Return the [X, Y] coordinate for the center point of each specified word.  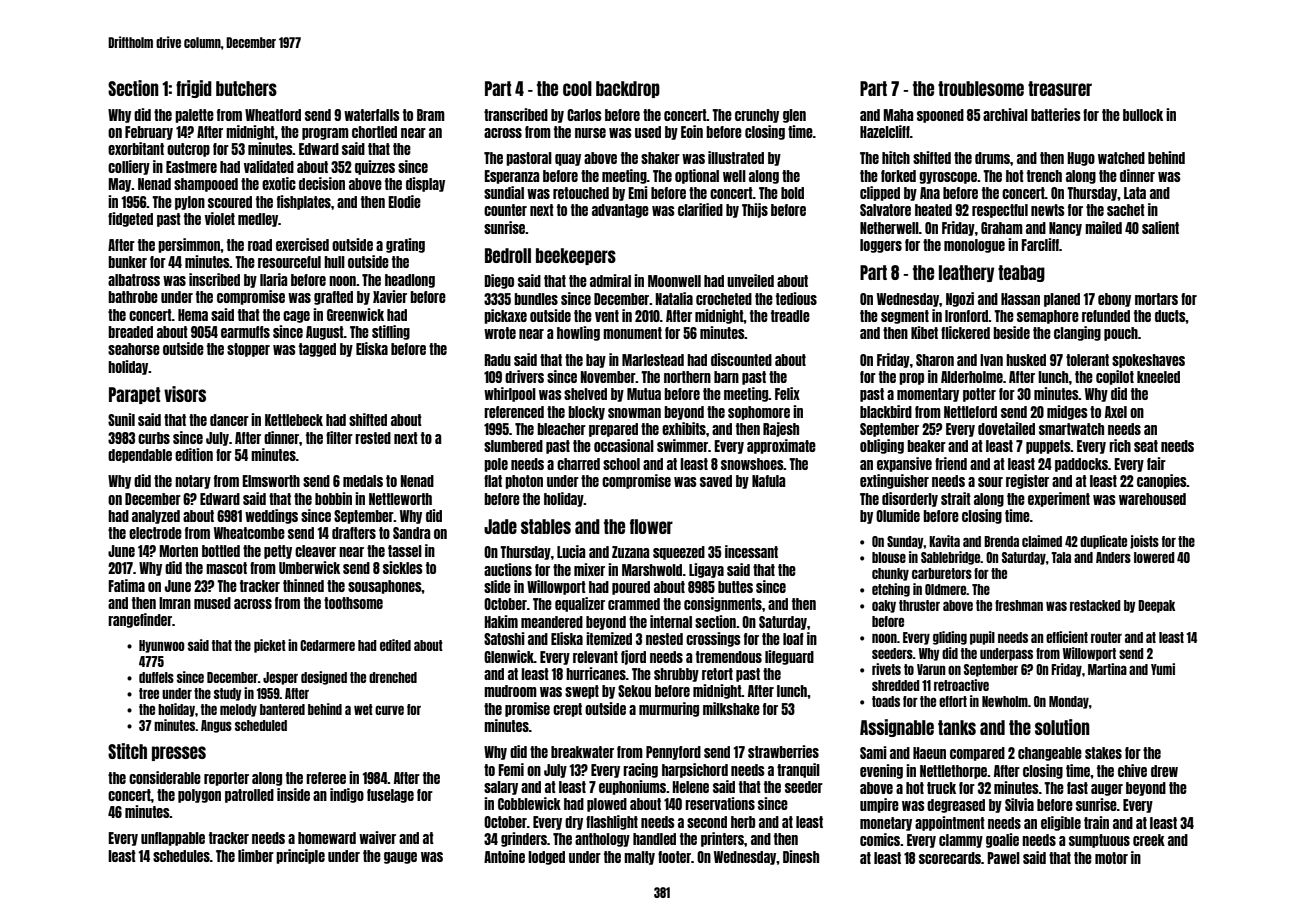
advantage [620, 211]
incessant [751, 551]
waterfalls [372, 115]
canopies [1162, 481]
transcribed [516, 114]
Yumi [1163, 669]
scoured [230, 202]
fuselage [390, 796]
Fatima [126, 585]
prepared [613, 430]
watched [1121, 158]
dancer [229, 420]
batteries [1056, 114]
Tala [1061, 557]
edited [395, 645]
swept [582, 692]
